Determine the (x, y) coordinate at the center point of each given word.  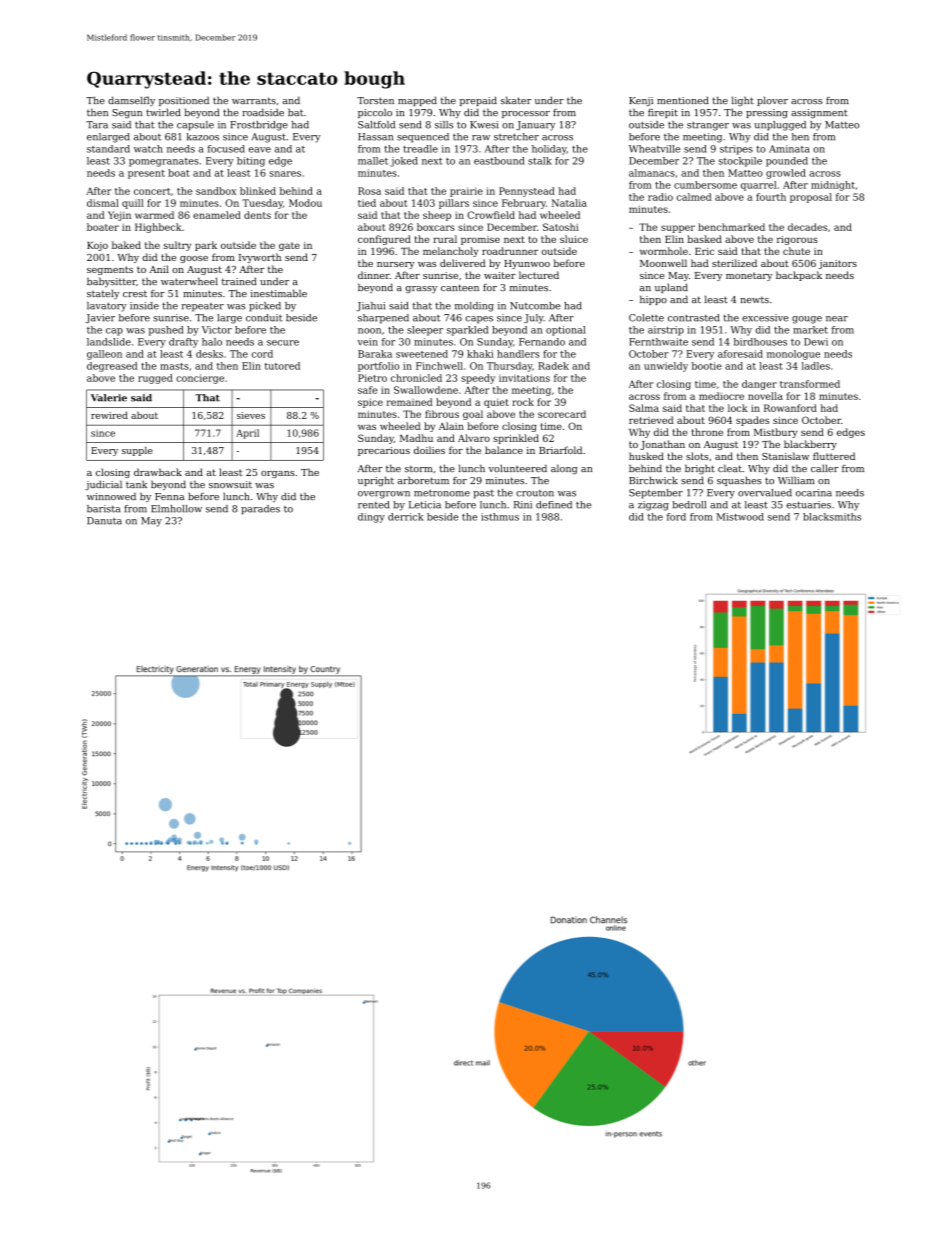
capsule (195, 126)
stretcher (516, 137)
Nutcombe (535, 306)
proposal (811, 198)
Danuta (104, 521)
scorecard (562, 414)
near (837, 319)
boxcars (436, 227)
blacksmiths (832, 517)
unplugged (780, 126)
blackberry (810, 445)
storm (419, 468)
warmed (154, 215)
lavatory (107, 307)
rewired (109, 415)
